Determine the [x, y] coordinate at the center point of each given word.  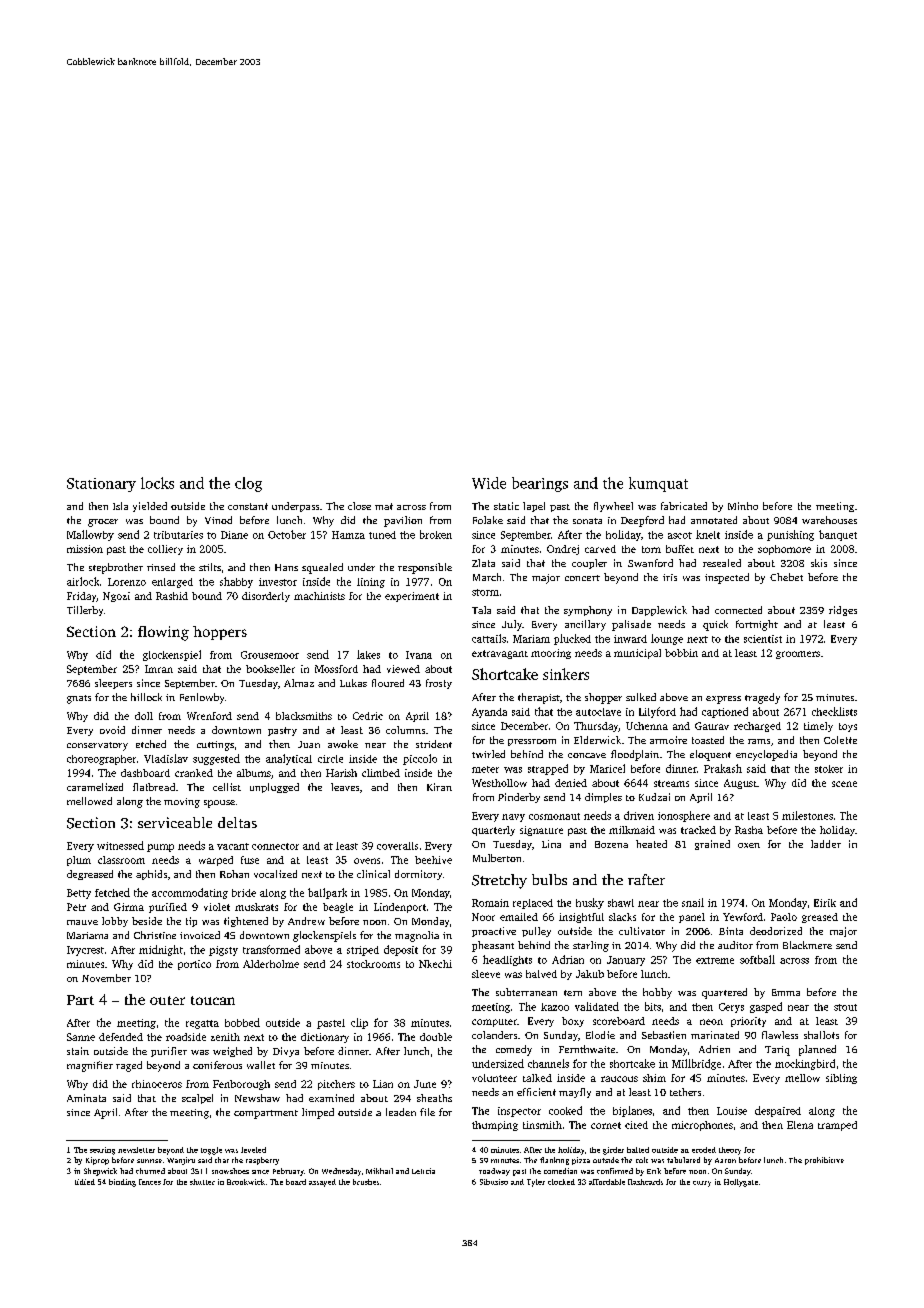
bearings [540, 484]
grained [712, 845]
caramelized [95, 787]
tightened [246, 922]
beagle [338, 908]
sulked [641, 697]
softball [757, 959]
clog [248, 484]
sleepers [113, 684]
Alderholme [271, 964]
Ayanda [489, 713]
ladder [826, 844]
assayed [322, 1183]
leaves [345, 787]
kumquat [658, 484]
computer [494, 1023]
